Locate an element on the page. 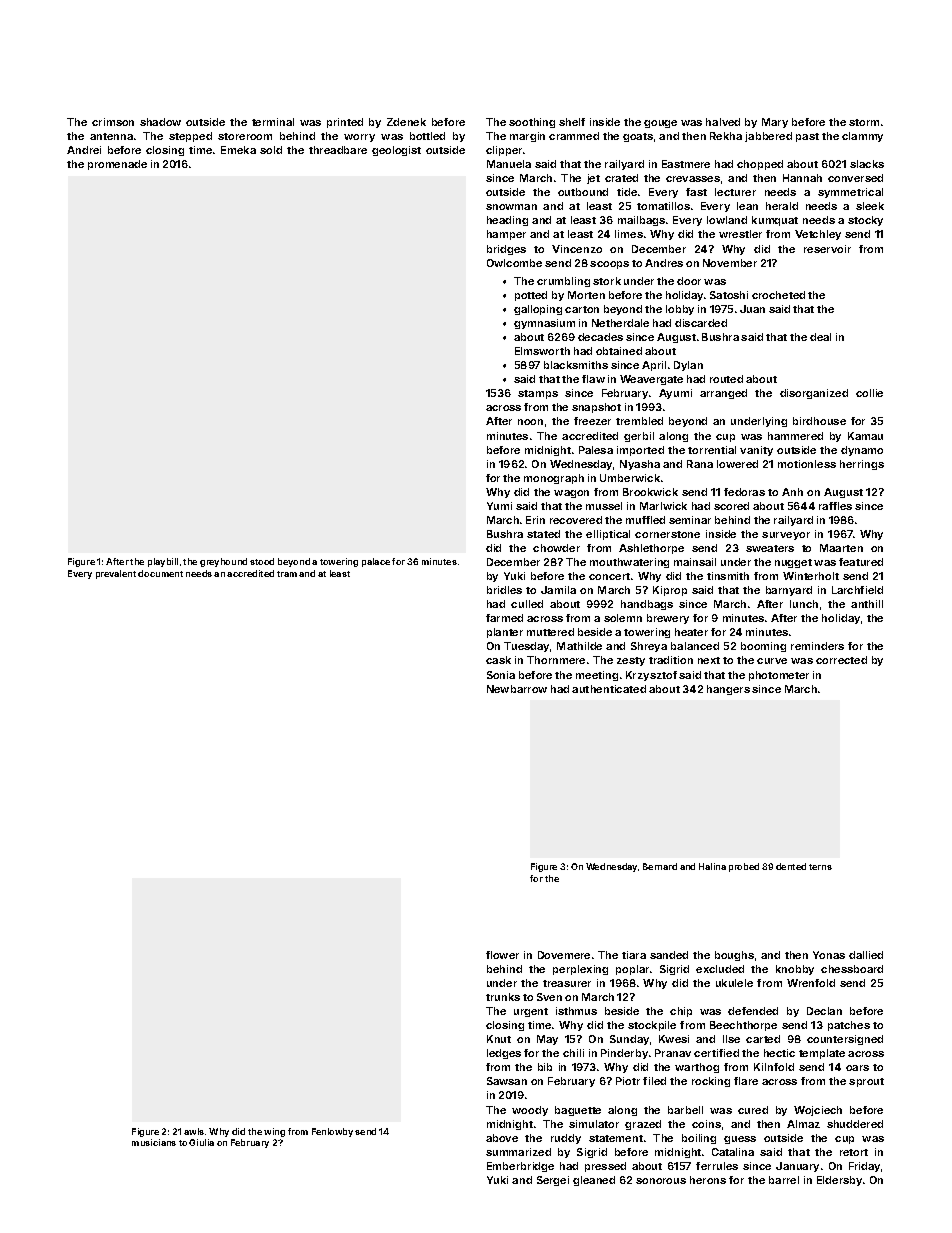  musicians is located at coordinates (154, 1142).
